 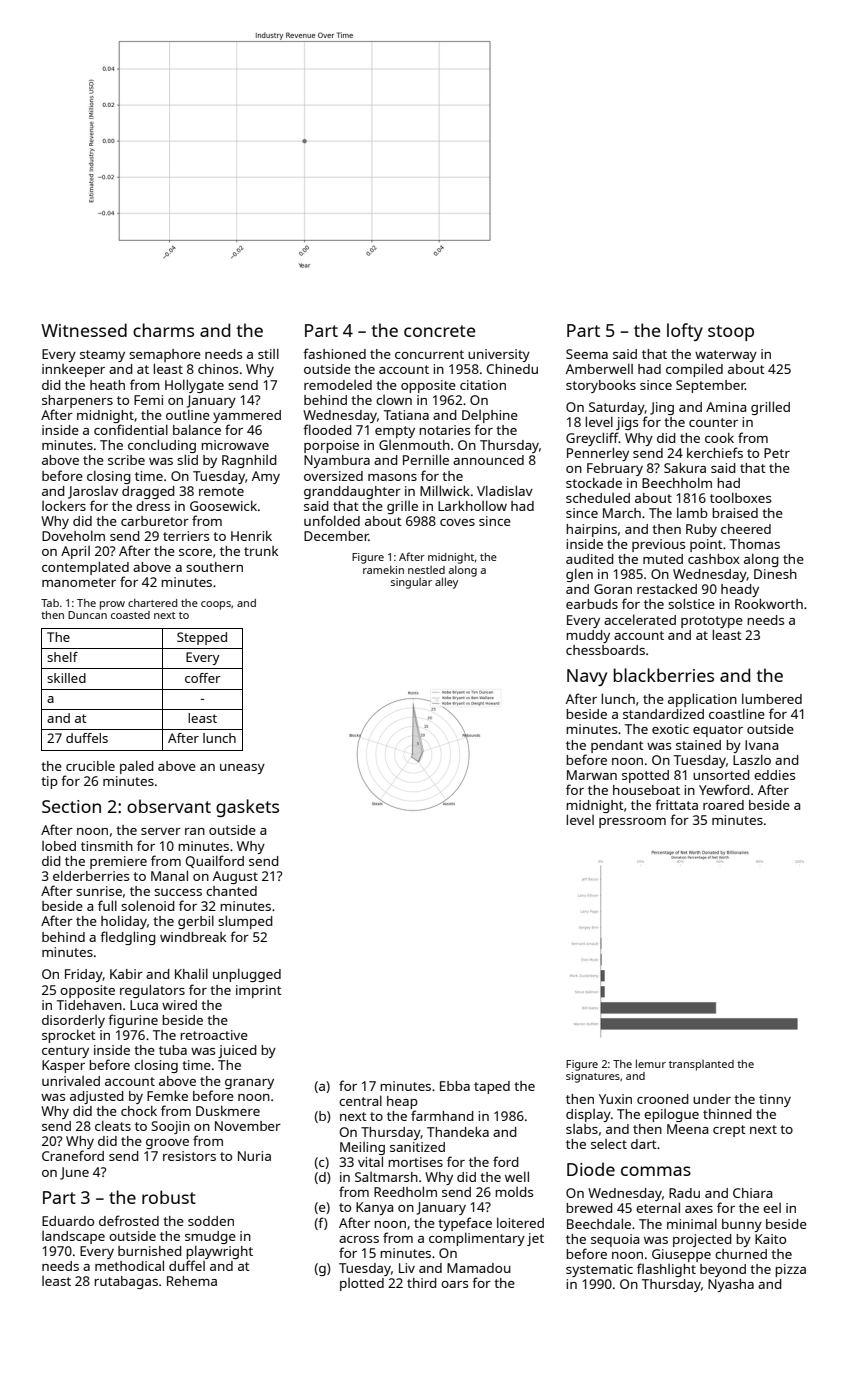 I want to click on slid, so click(x=187, y=459).
